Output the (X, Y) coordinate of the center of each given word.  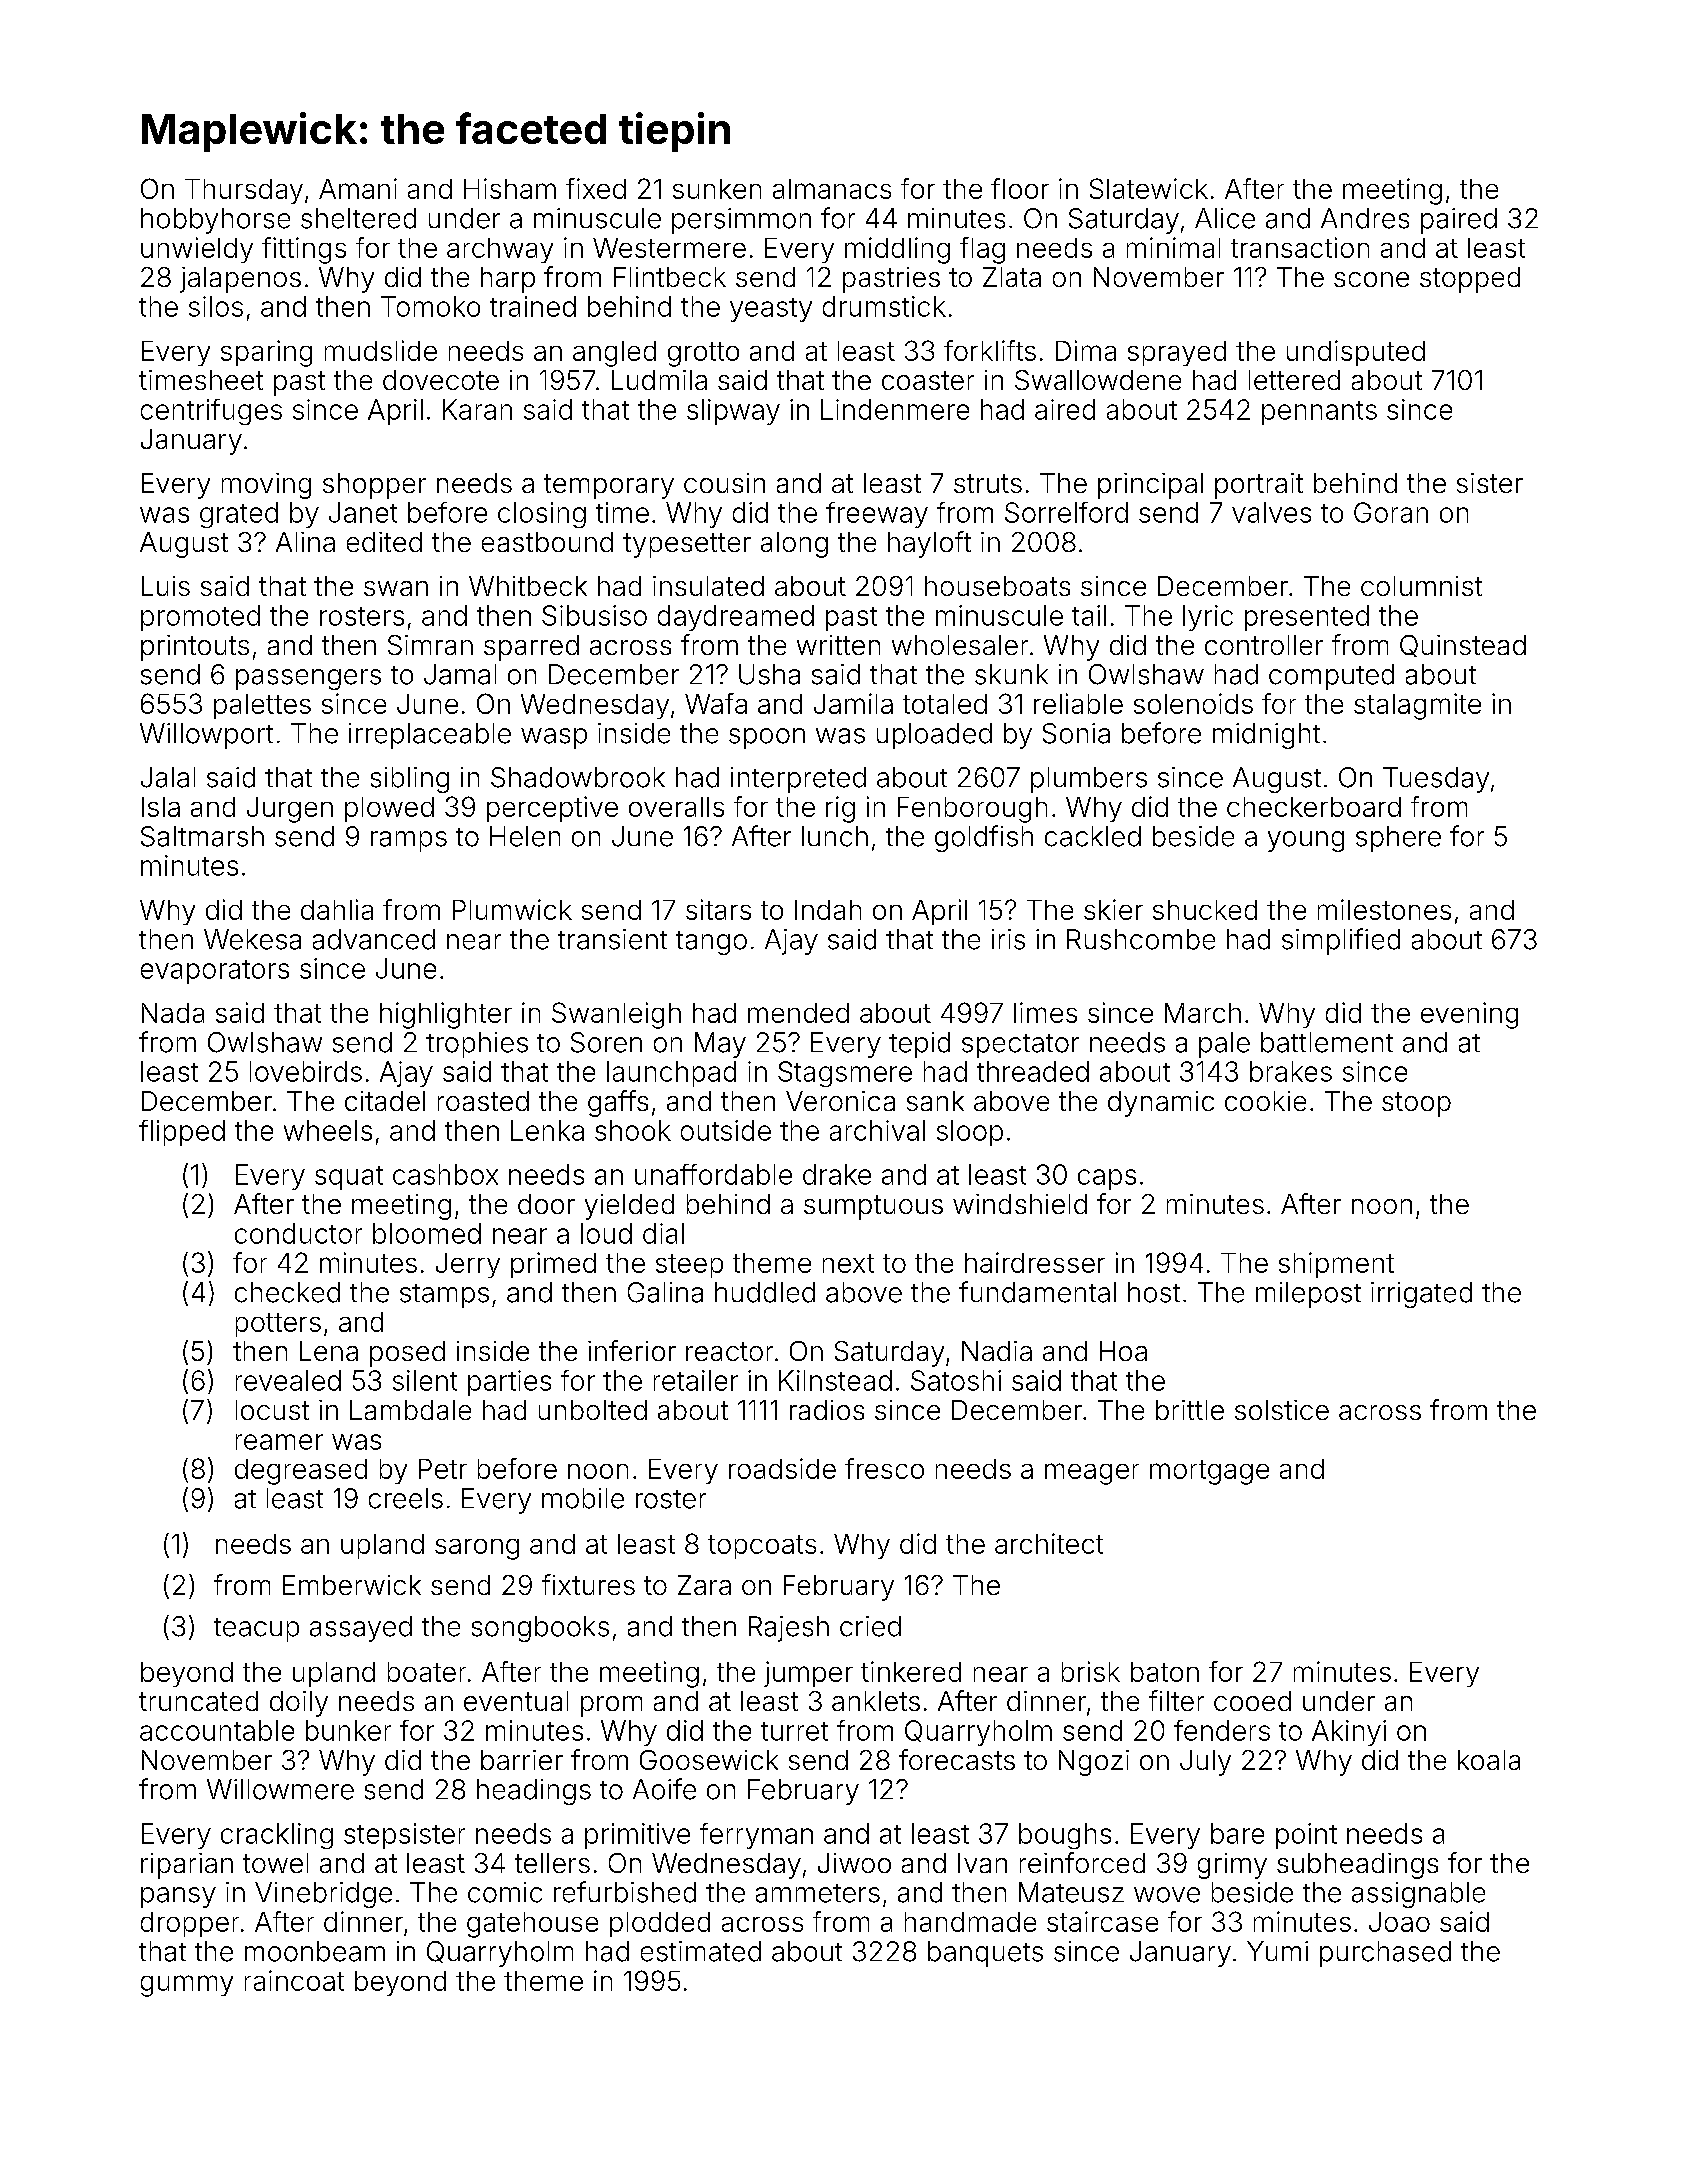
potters (278, 1325)
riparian (187, 1866)
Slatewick (1149, 188)
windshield (1020, 1204)
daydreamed (736, 618)
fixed (596, 188)
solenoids (1193, 703)
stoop (1416, 1104)
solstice (1282, 1410)
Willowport (206, 736)
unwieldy (197, 250)
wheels (328, 1130)
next (848, 1263)
